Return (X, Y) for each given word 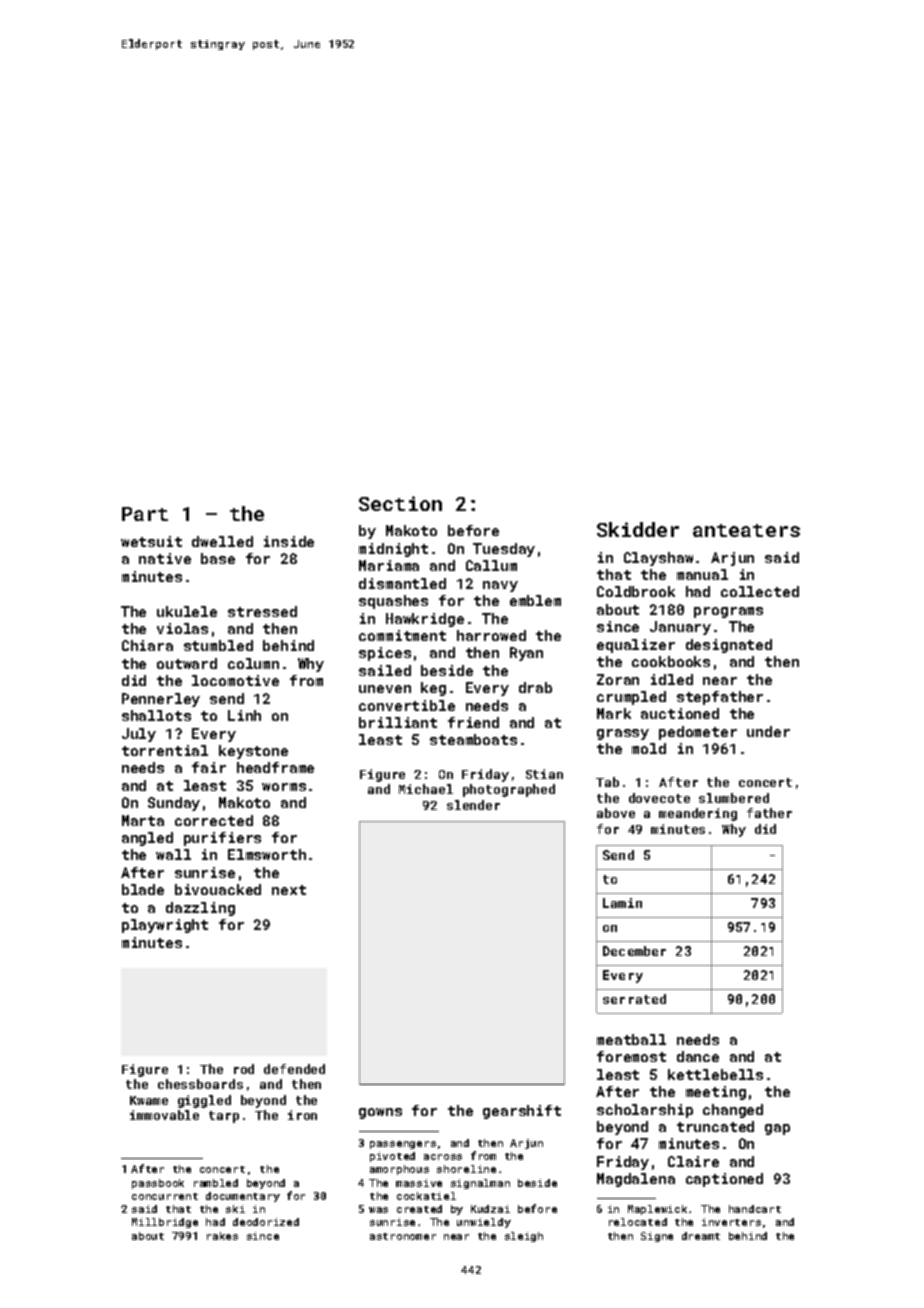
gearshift (522, 1112)
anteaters (746, 530)
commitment (402, 635)
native (165, 558)
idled (672, 679)
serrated (634, 999)
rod (244, 1069)
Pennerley (161, 700)
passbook (158, 1184)
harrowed (491, 635)
